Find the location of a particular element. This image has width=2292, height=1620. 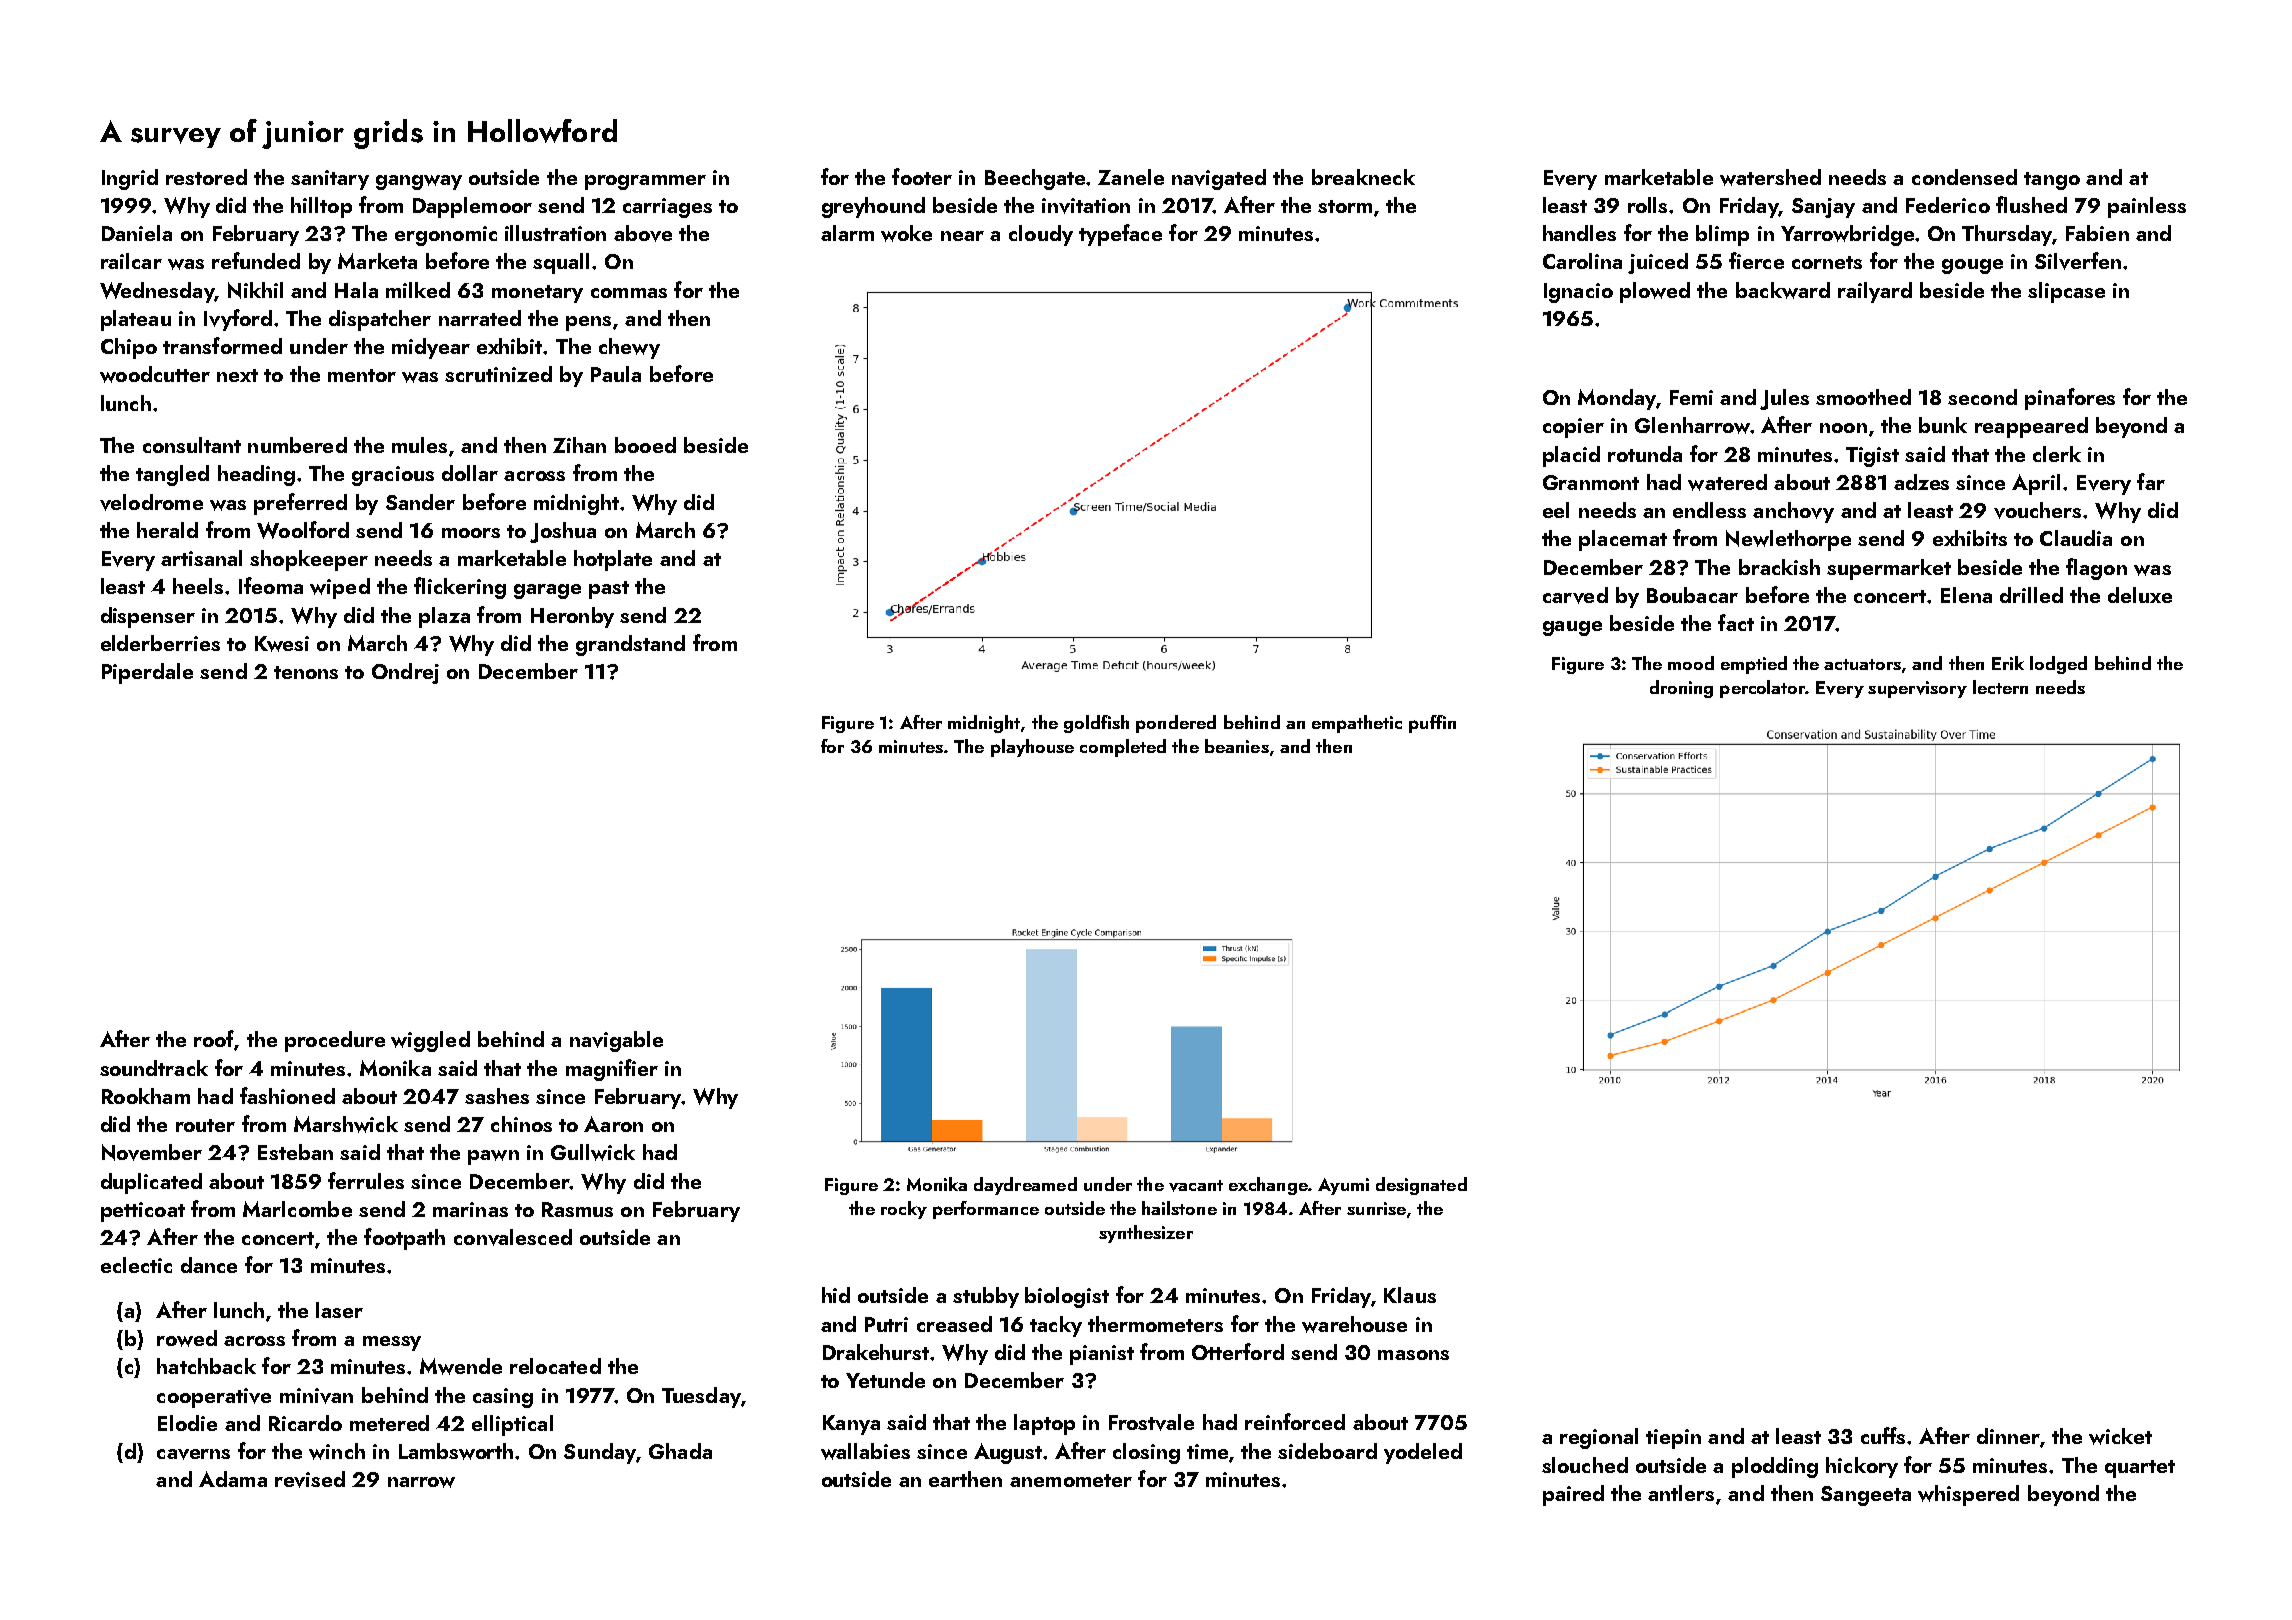

placid is located at coordinates (1571, 456).
